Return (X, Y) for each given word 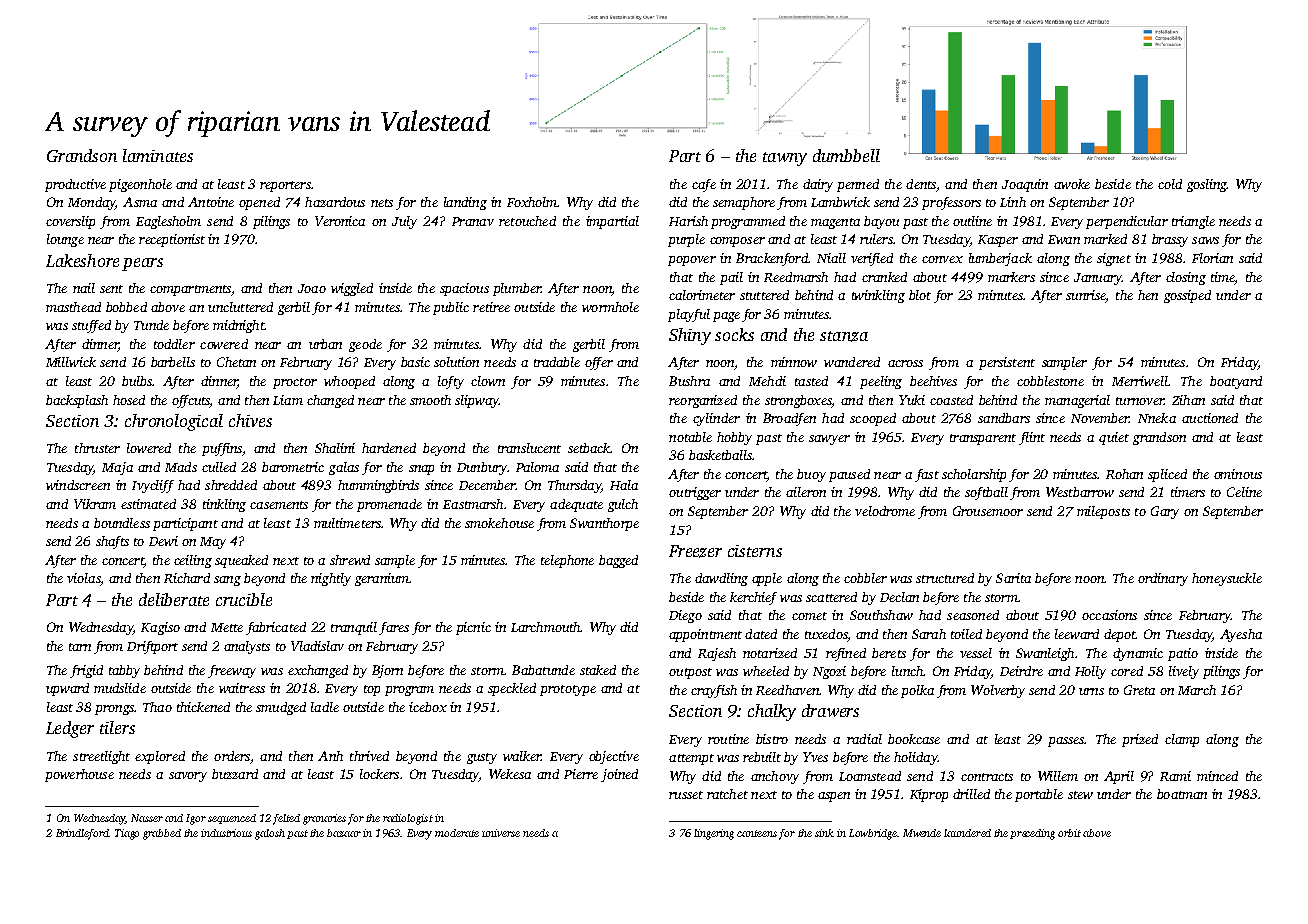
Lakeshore (82, 260)
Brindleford (82, 834)
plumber (517, 289)
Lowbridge (873, 834)
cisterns (755, 551)
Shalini (335, 448)
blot (920, 295)
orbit (1069, 833)
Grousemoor (988, 511)
